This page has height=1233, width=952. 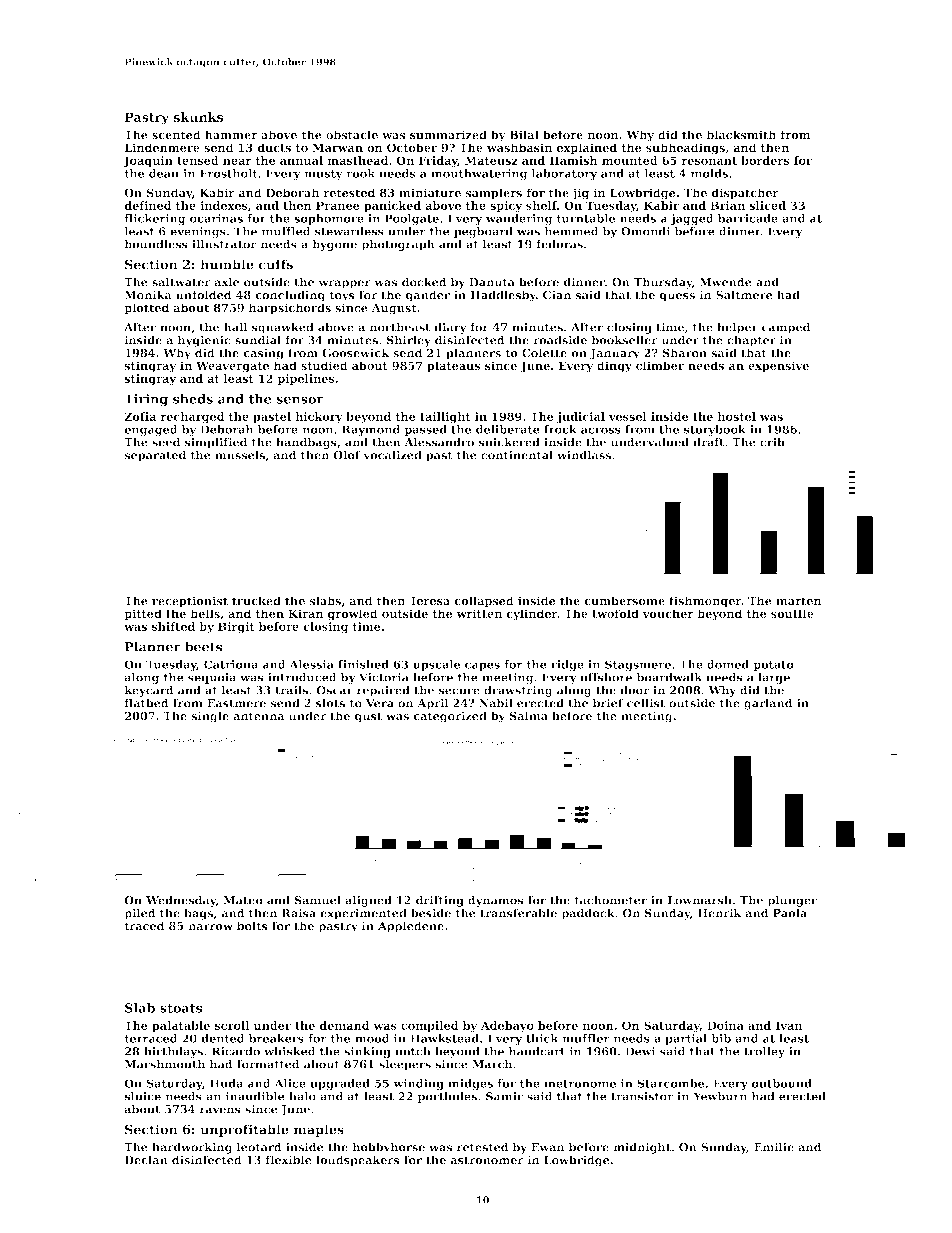 What do you see at coordinates (199, 117) in the page?
I see `skunks` at bounding box center [199, 117].
